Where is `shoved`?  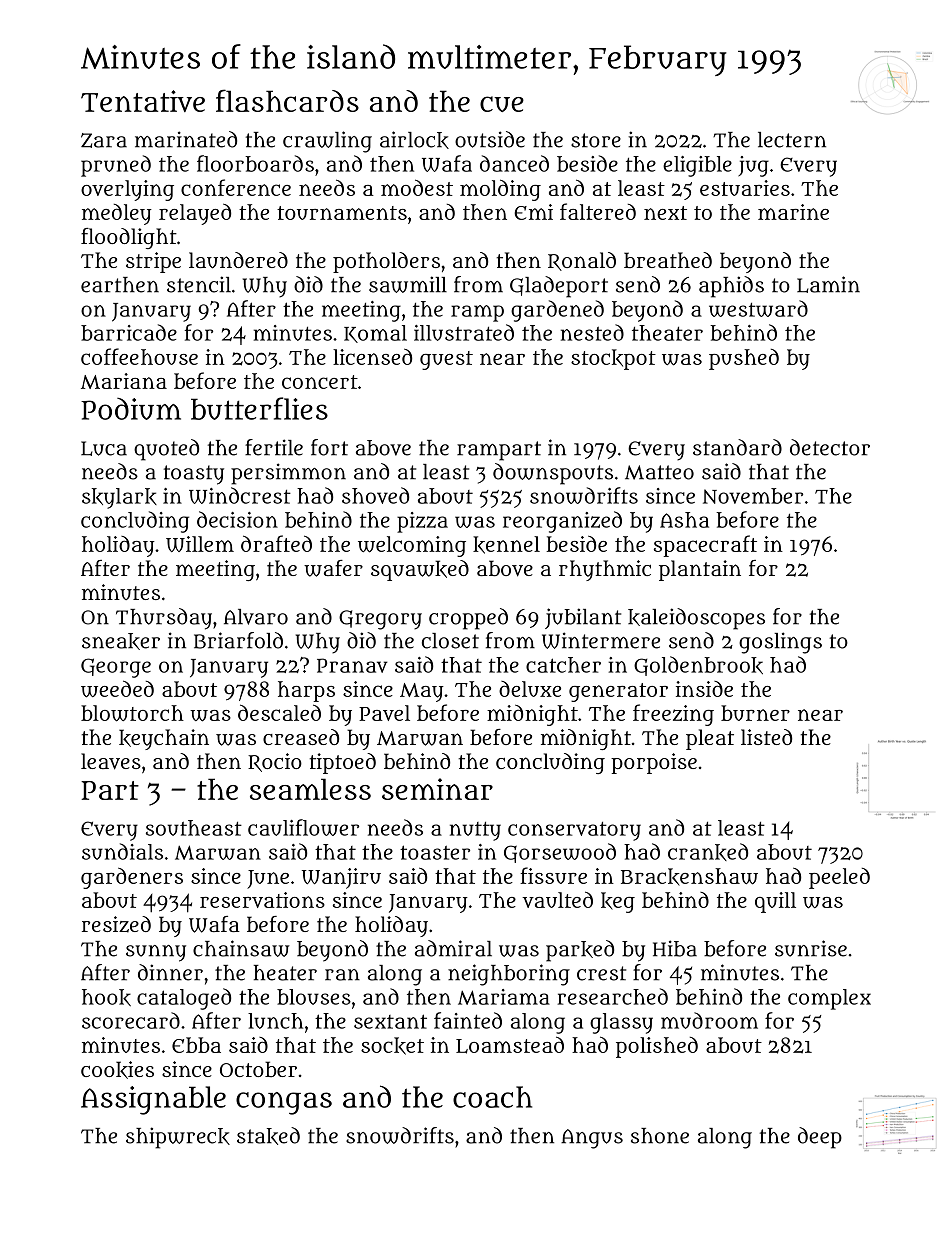
shoved is located at coordinates (375, 495).
